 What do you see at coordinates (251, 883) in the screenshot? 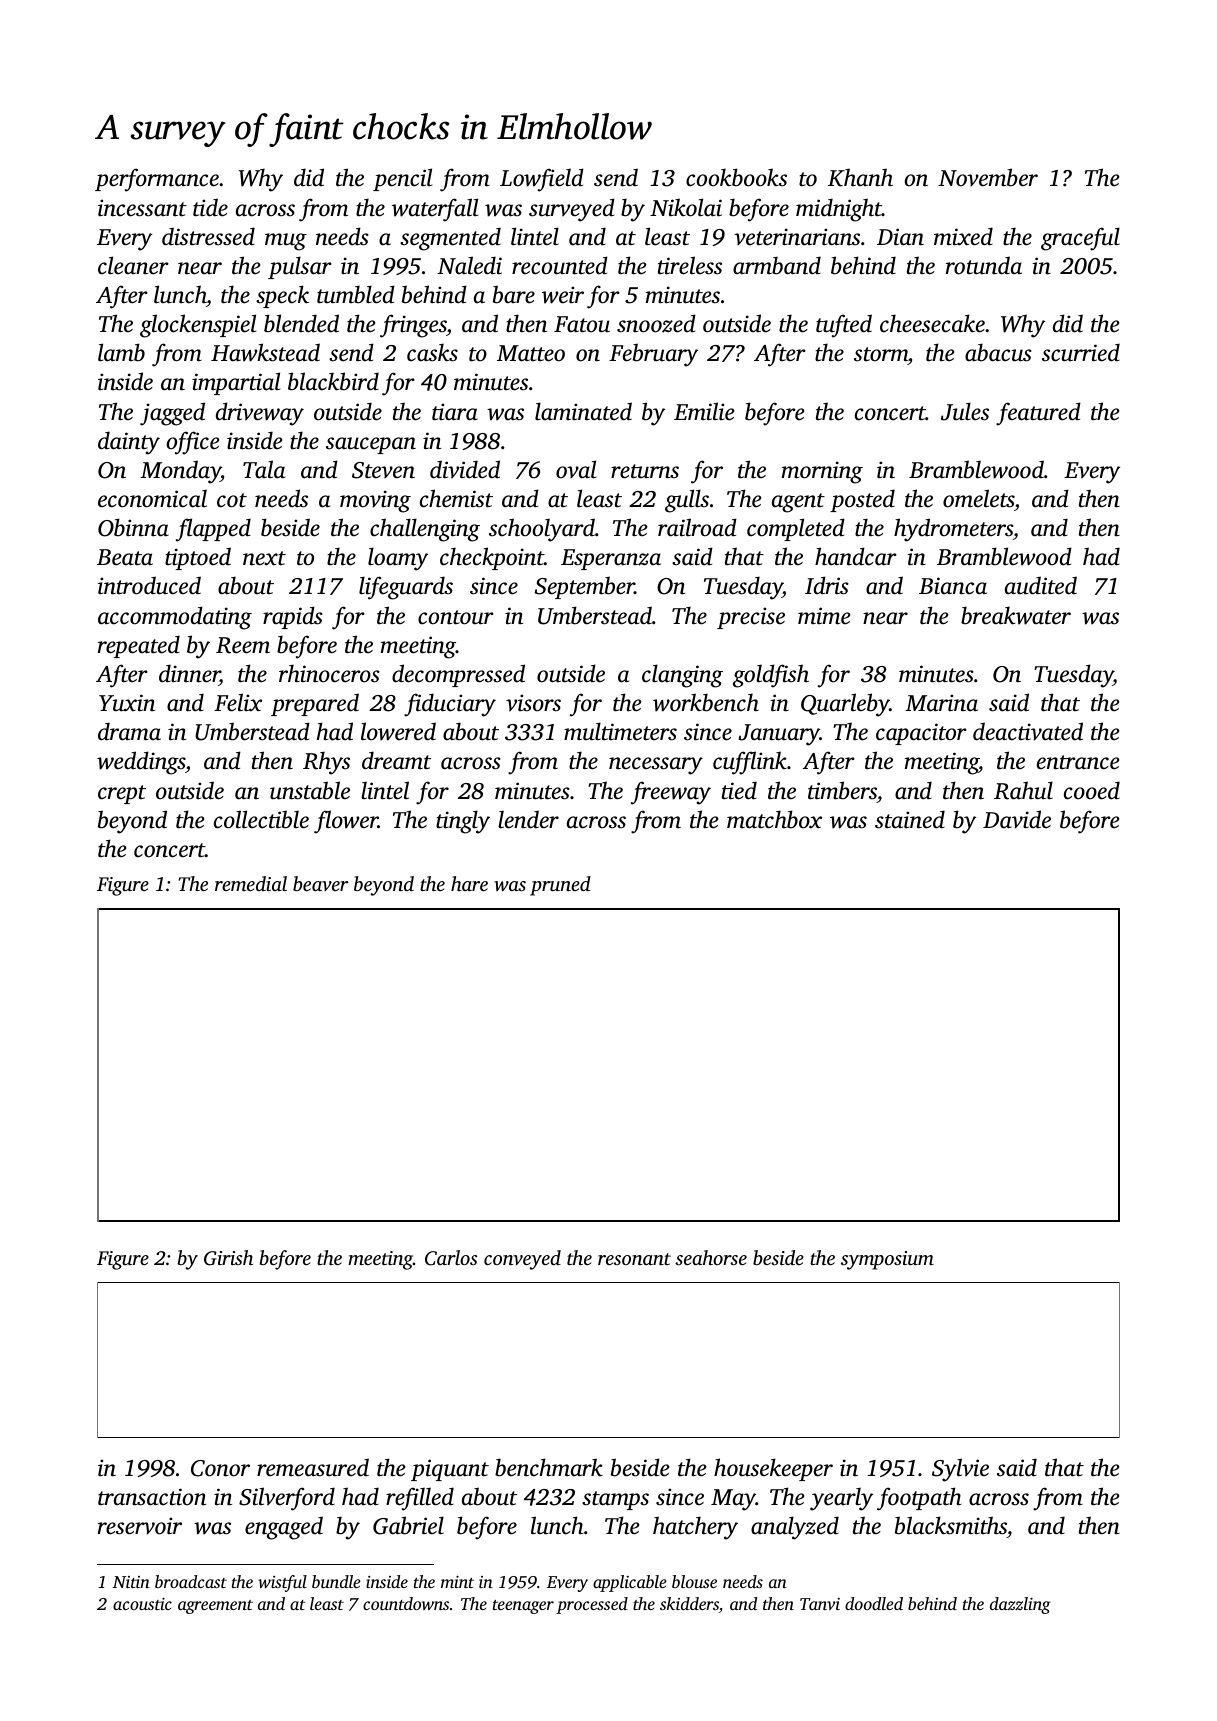
I see `remedial` at bounding box center [251, 883].
